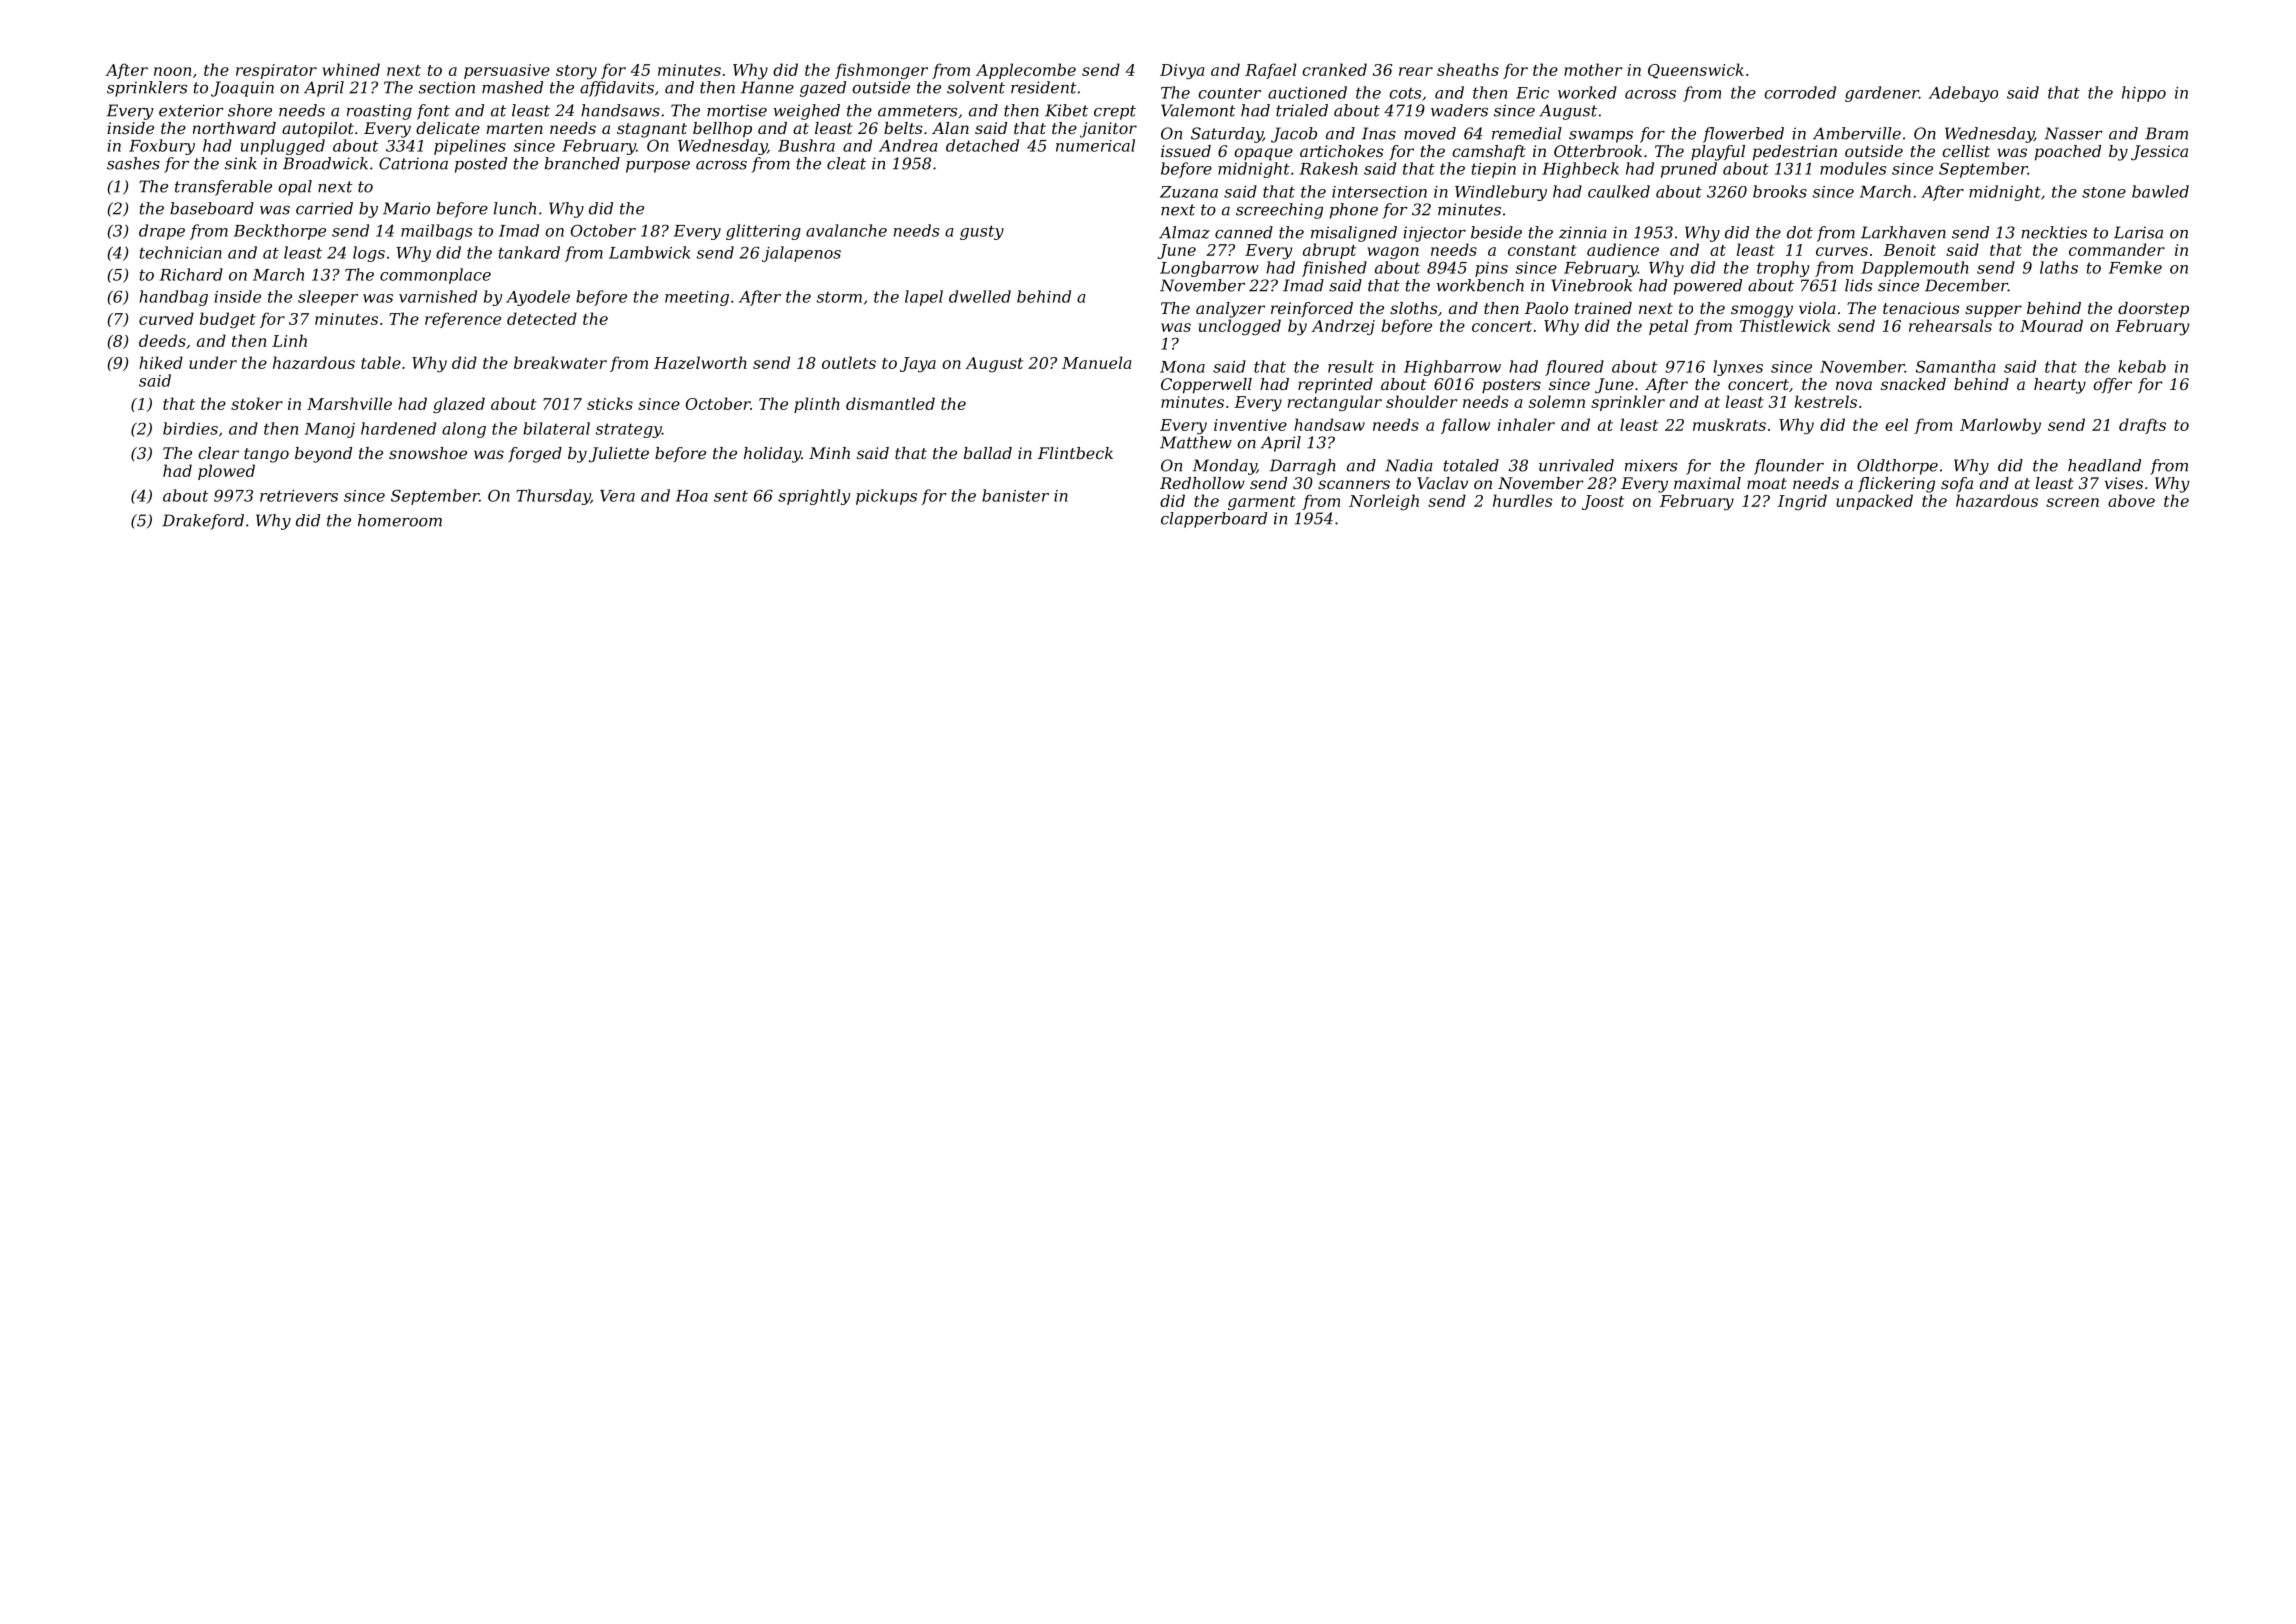 Image resolution: width=2296 pixels, height=1624 pixels. Describe the element at coordinates (1343, 327) in the screenshot. I see `Andrzej` at that location.
